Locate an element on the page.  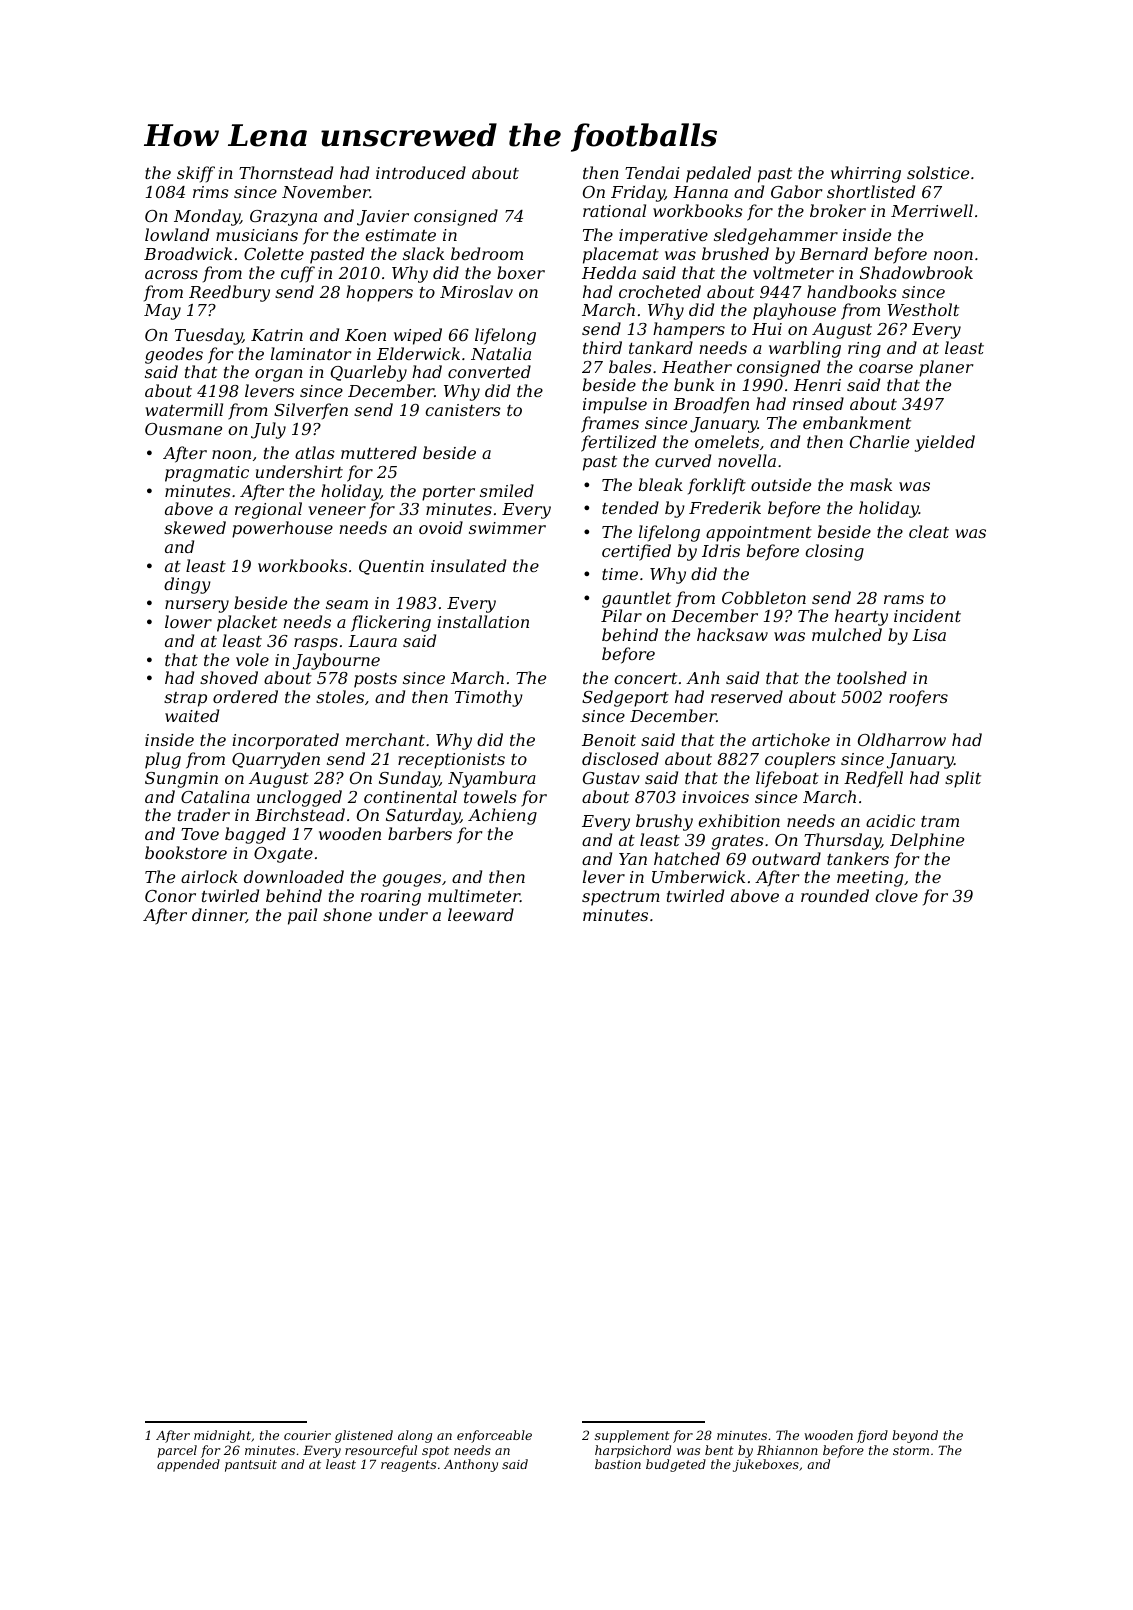
enforceable is located at coordinates (494, 1436).
